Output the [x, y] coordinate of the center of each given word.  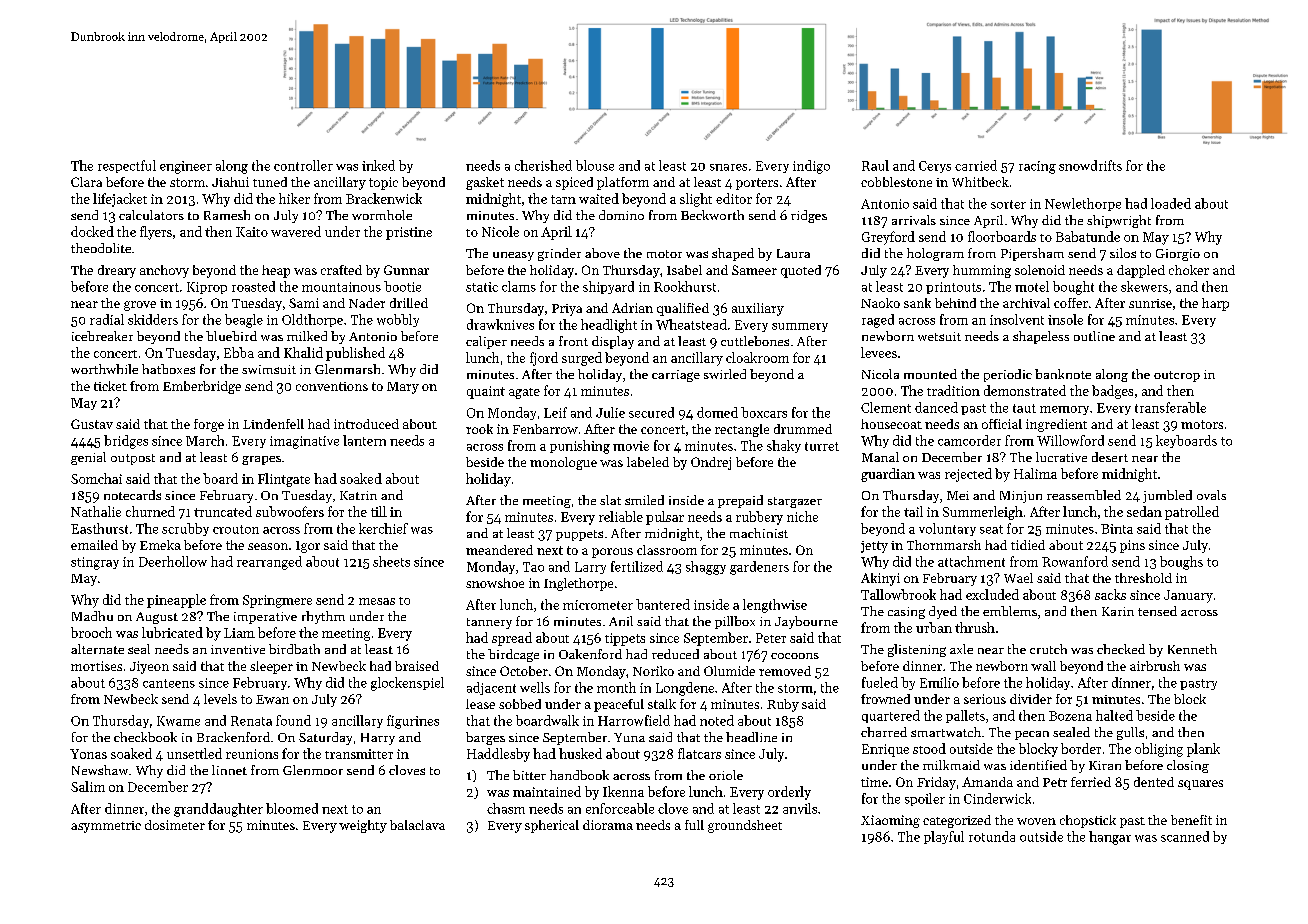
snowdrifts [1090, 165]
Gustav [92, 424]
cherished [543, 165]
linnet [229, 770]
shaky [784, 446]
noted [717, 720]
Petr [1055, 782]
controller [303, 165]
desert [1110, 457]
